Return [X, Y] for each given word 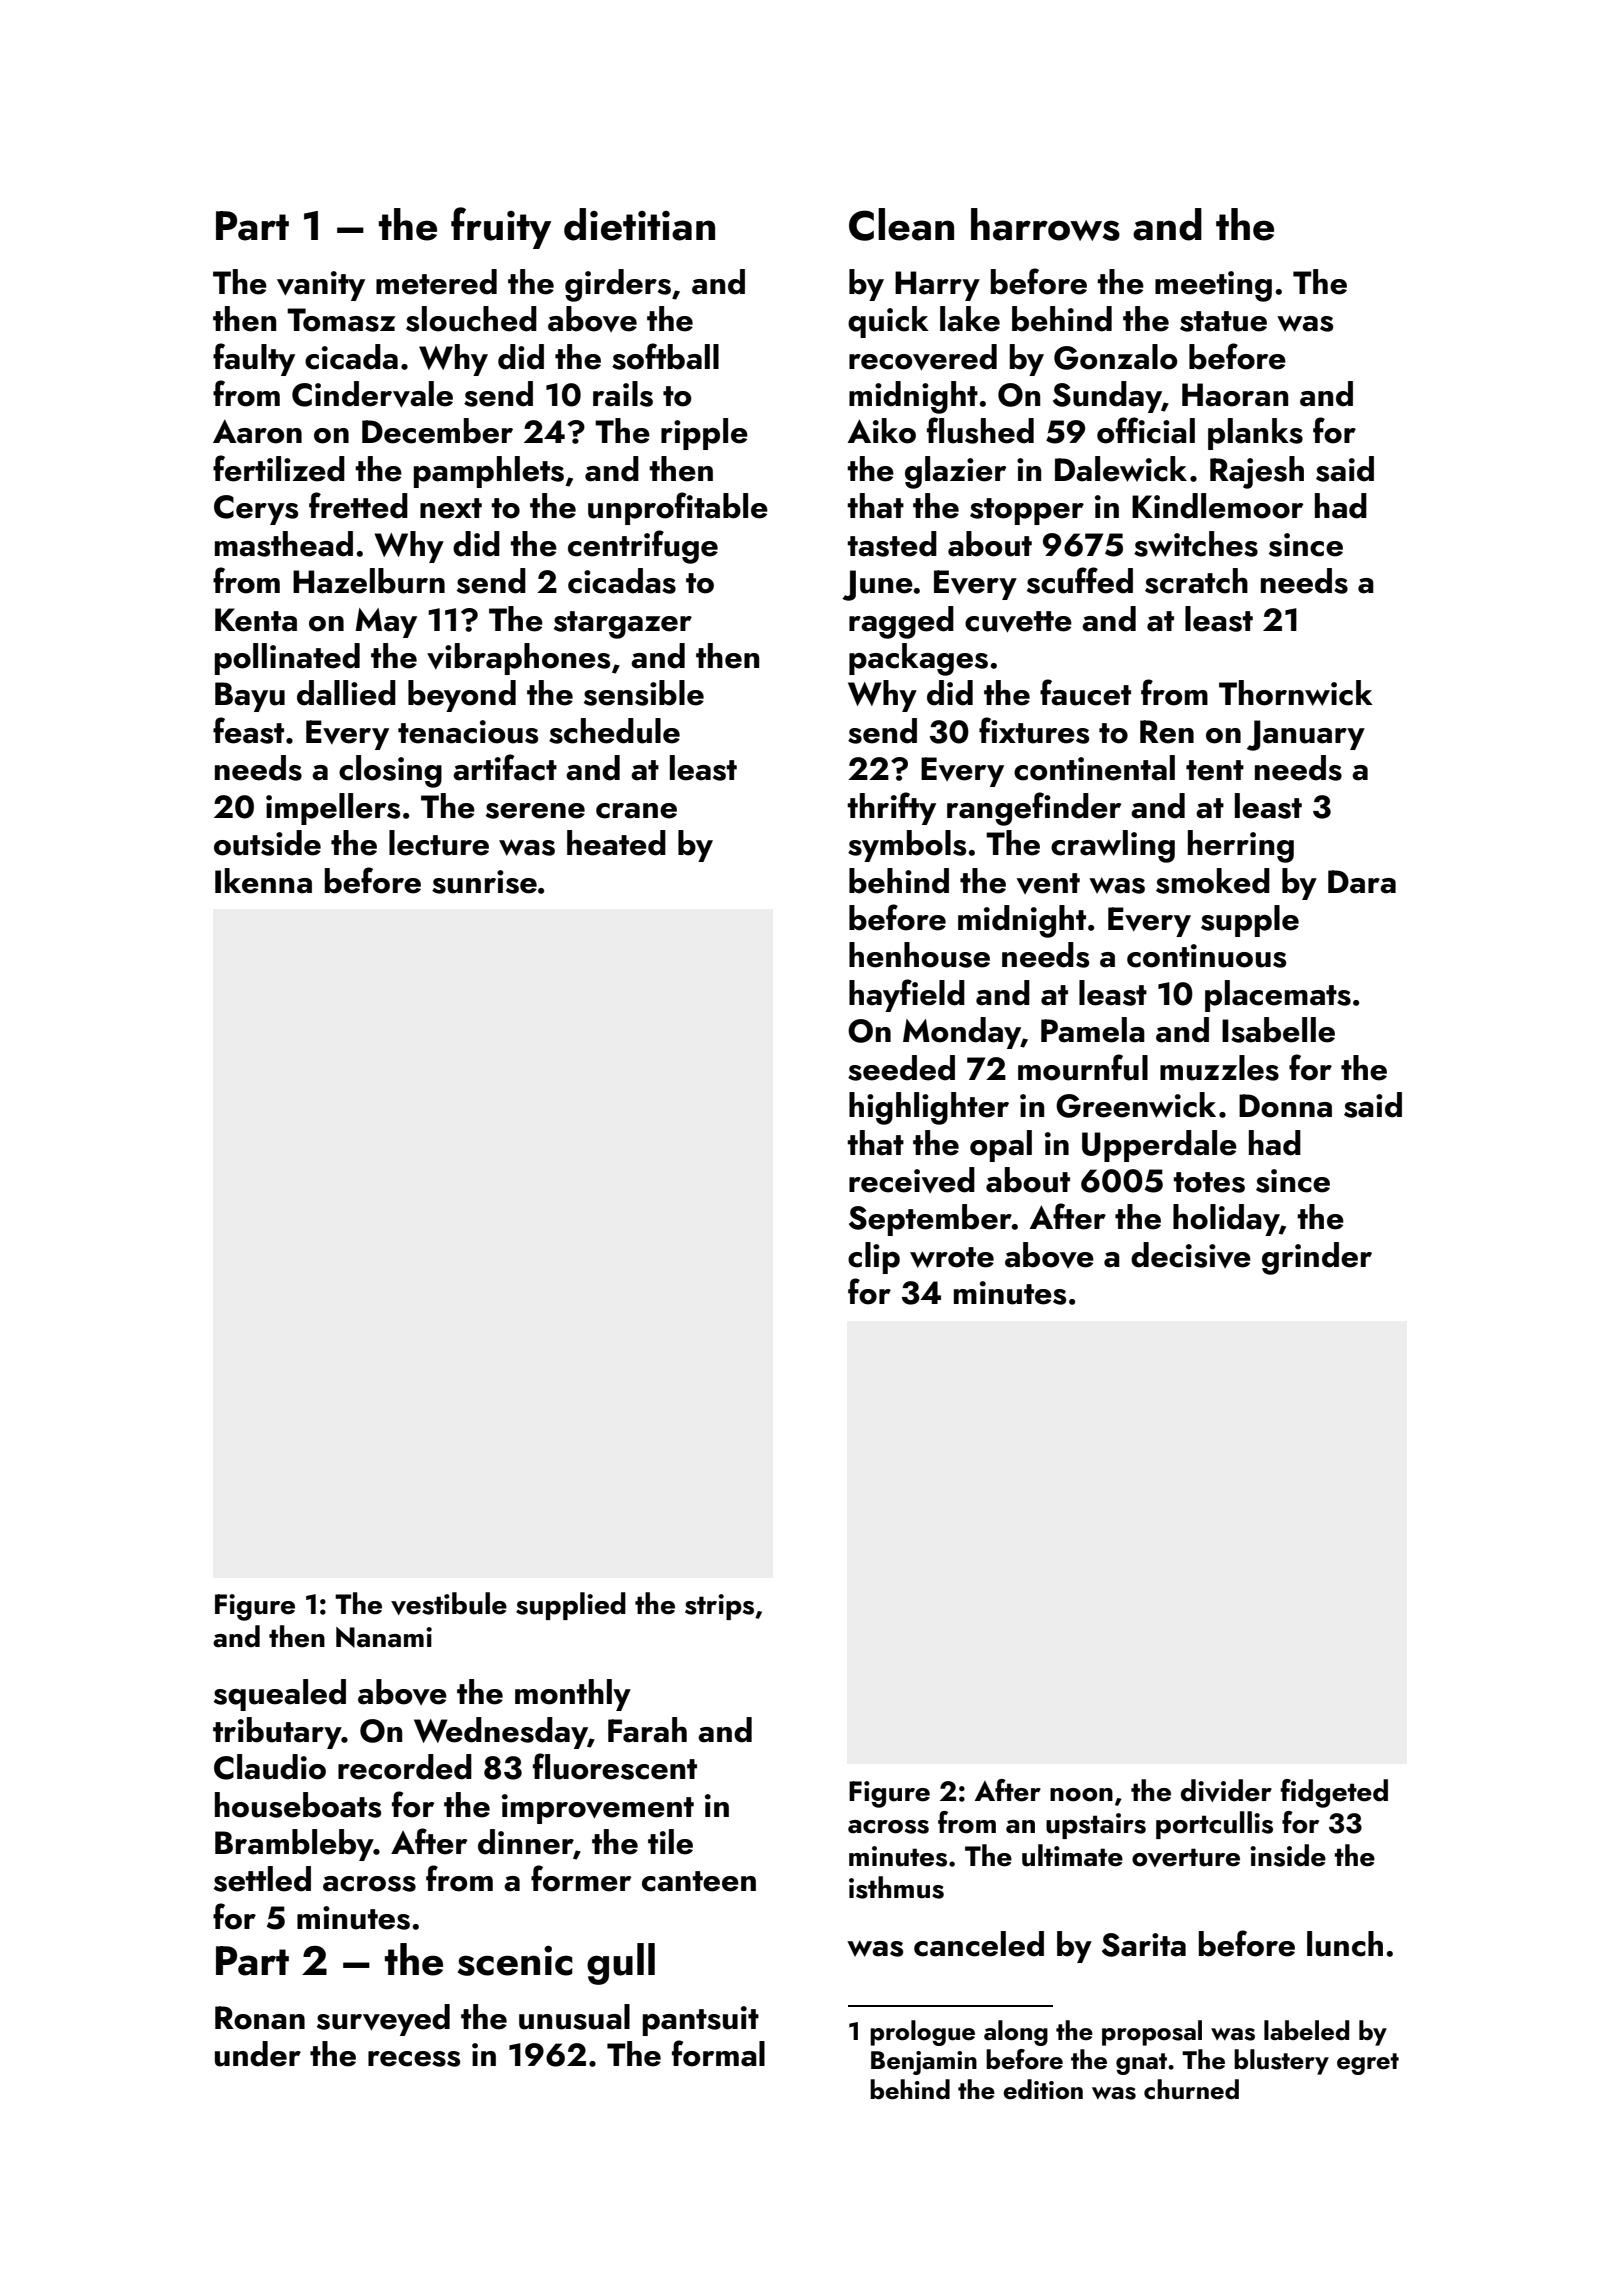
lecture [439, 843]
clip [874, 1258]
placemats [1278, 996]
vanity [321, 286]
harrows [1045, 224]
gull [621, 1964]
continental [1094, 768]
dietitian [639, 224]
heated [616, 843]
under [258, 2054]
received [912, 1180]
